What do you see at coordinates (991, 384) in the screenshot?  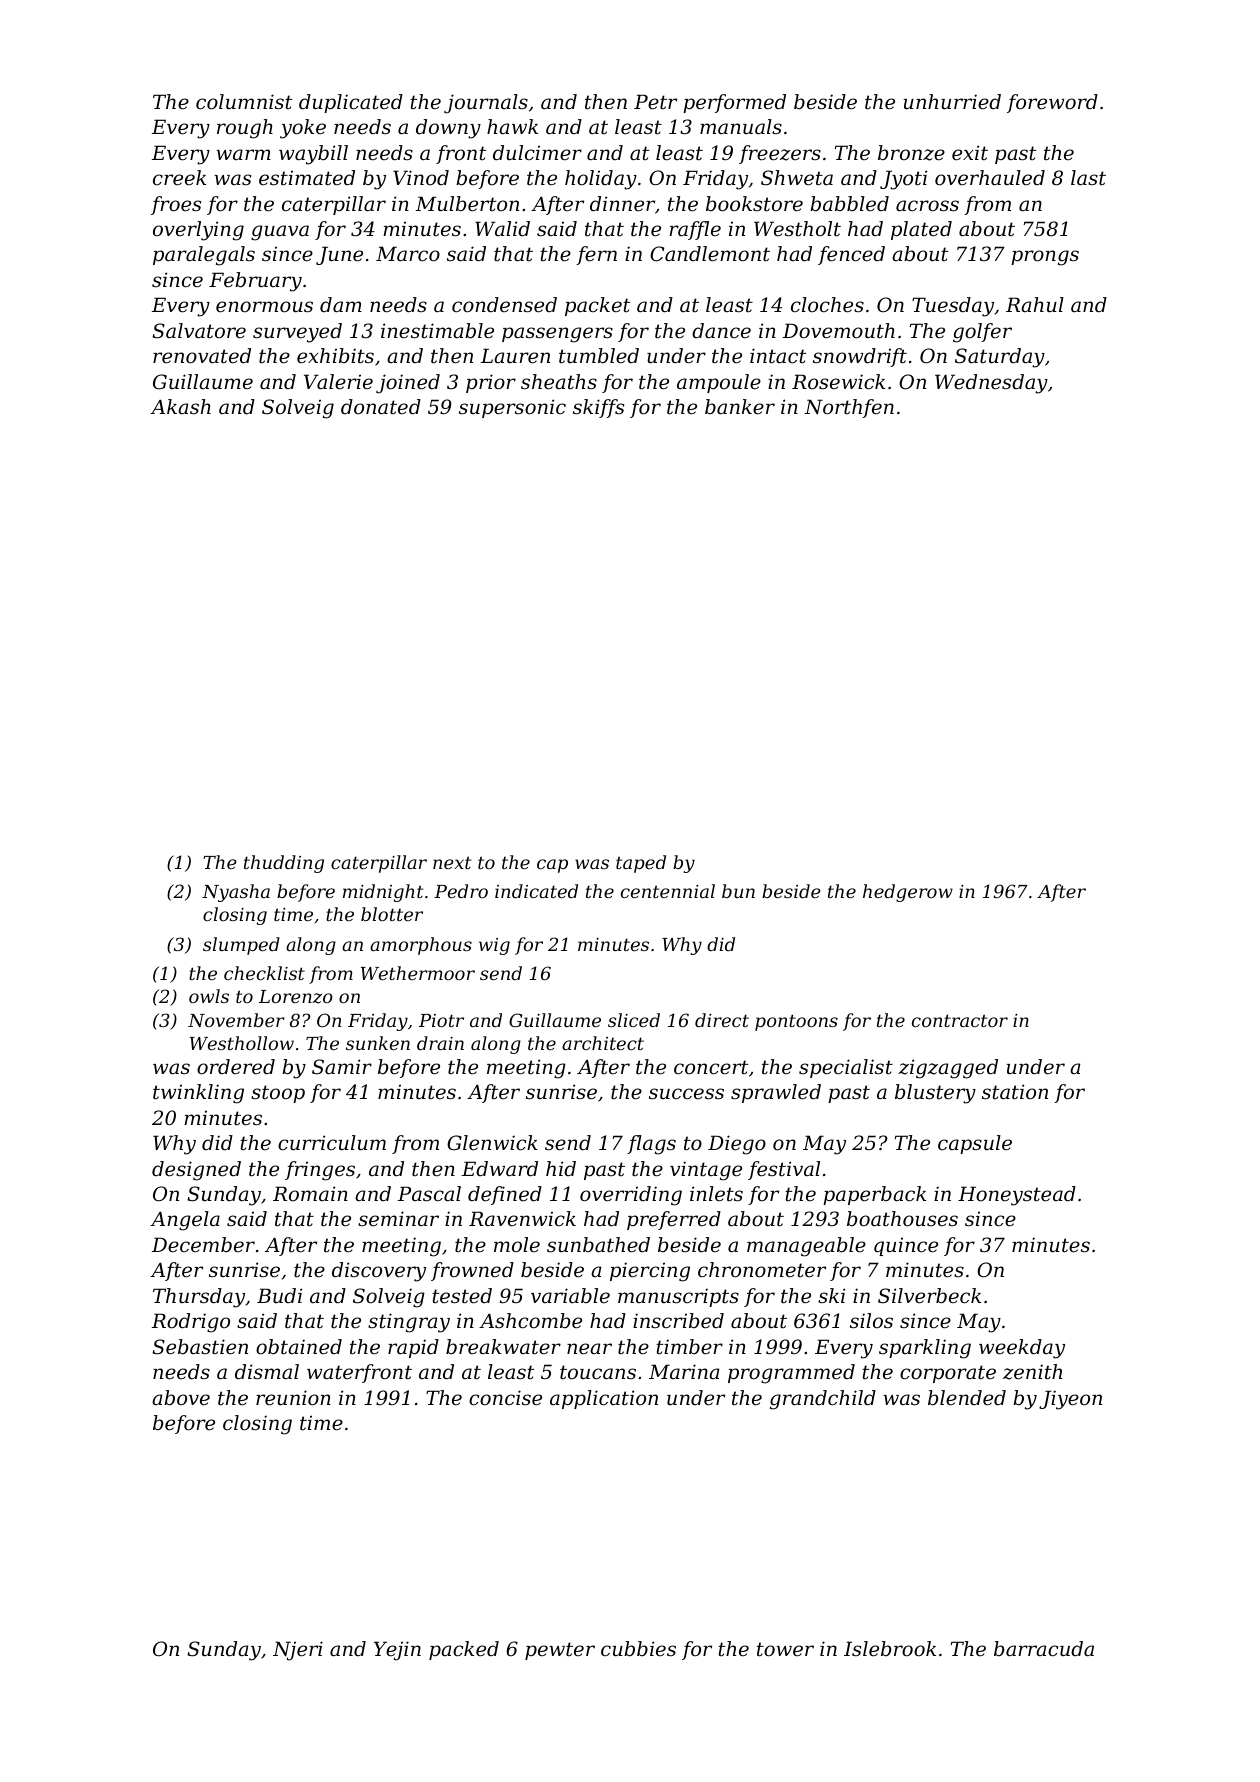 I see `Wednesday` at bounding box center [991, 384].
